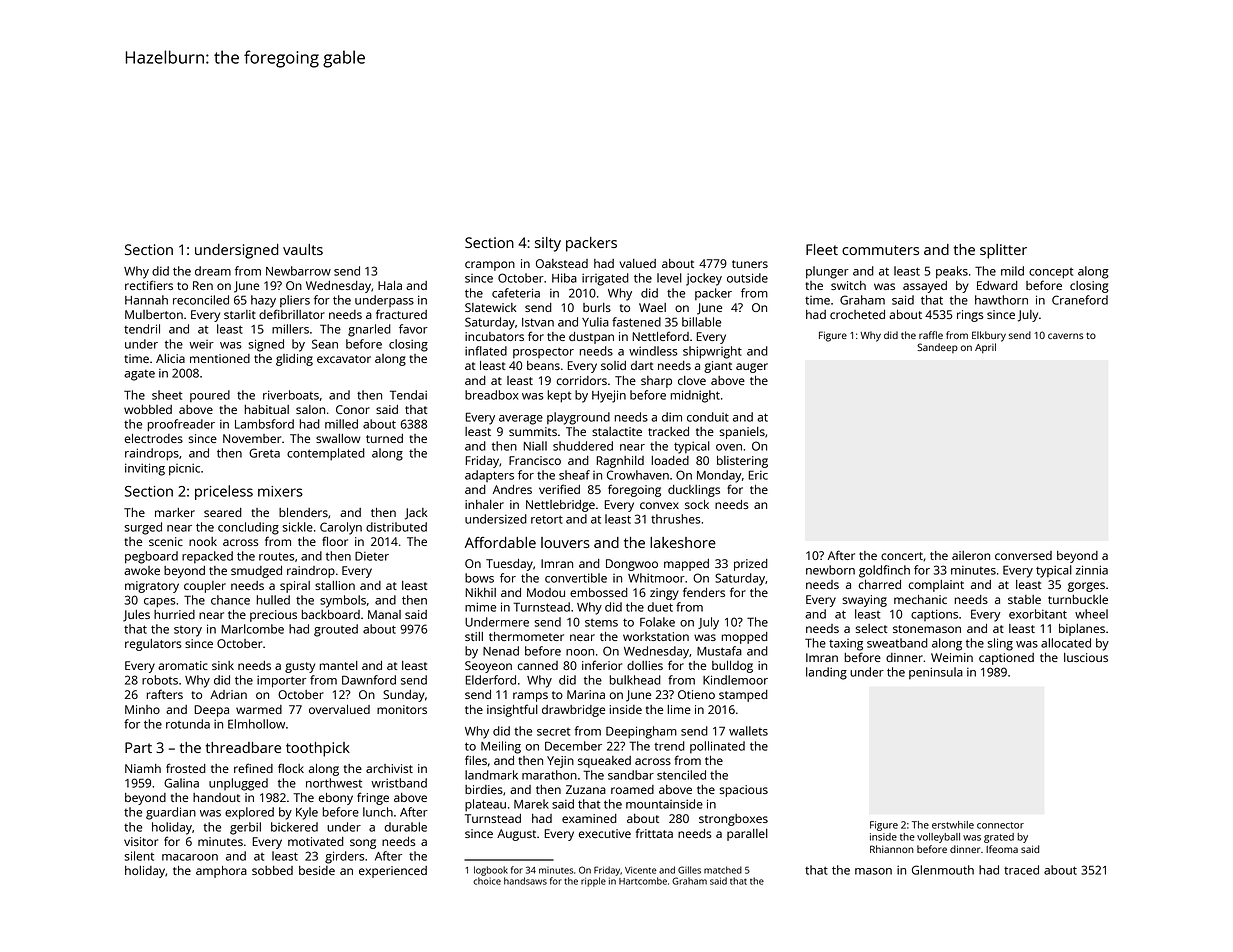  I want to click on connector, so click(1000, 825).
